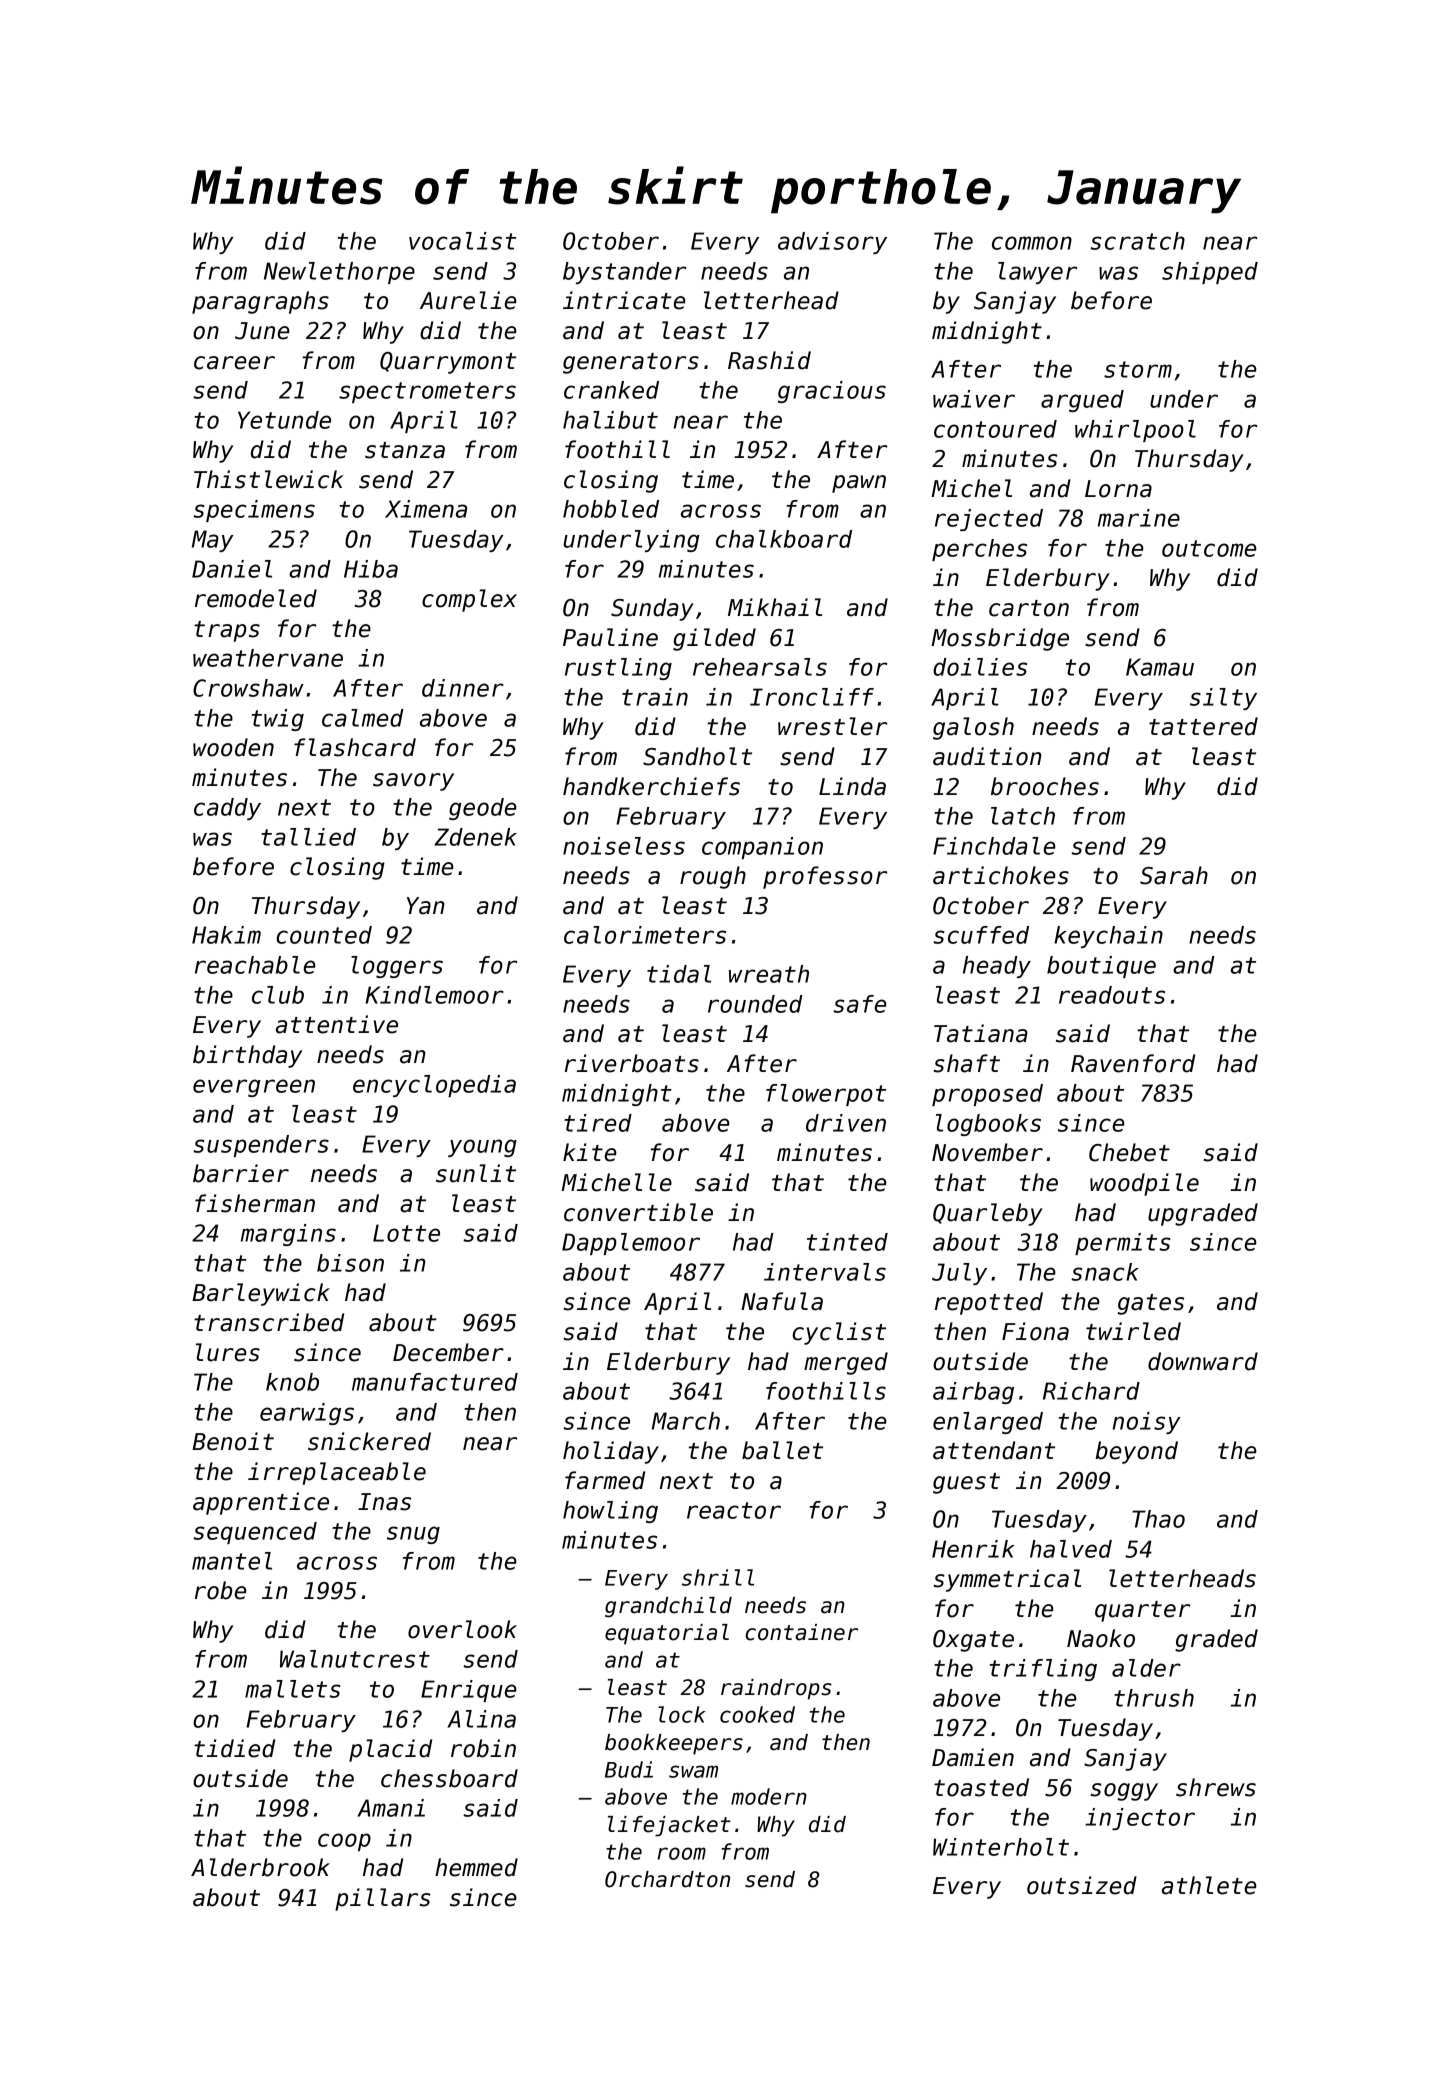 The height and width of the screenshot is (2100, 1450). What do you see at coordinates (832, 243) in the screenshot?
I see `advisory` at bounding box center [832, 243].
